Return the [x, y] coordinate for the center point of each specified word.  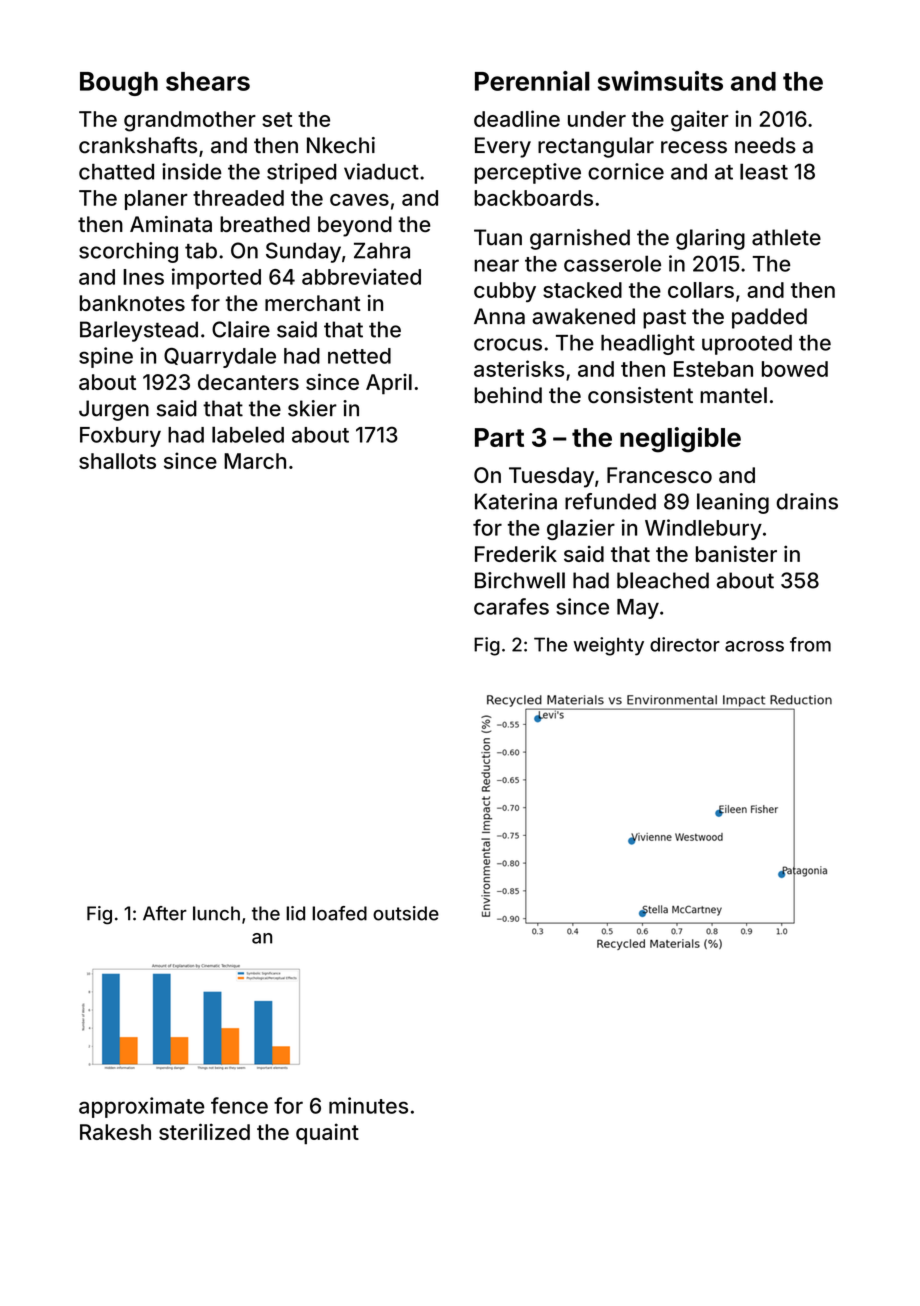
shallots [117, 461]
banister [736, 553]
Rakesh [115, 1132]
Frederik [516, 553]
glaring [710, 239]
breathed [265, 224]
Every [503, 147]
